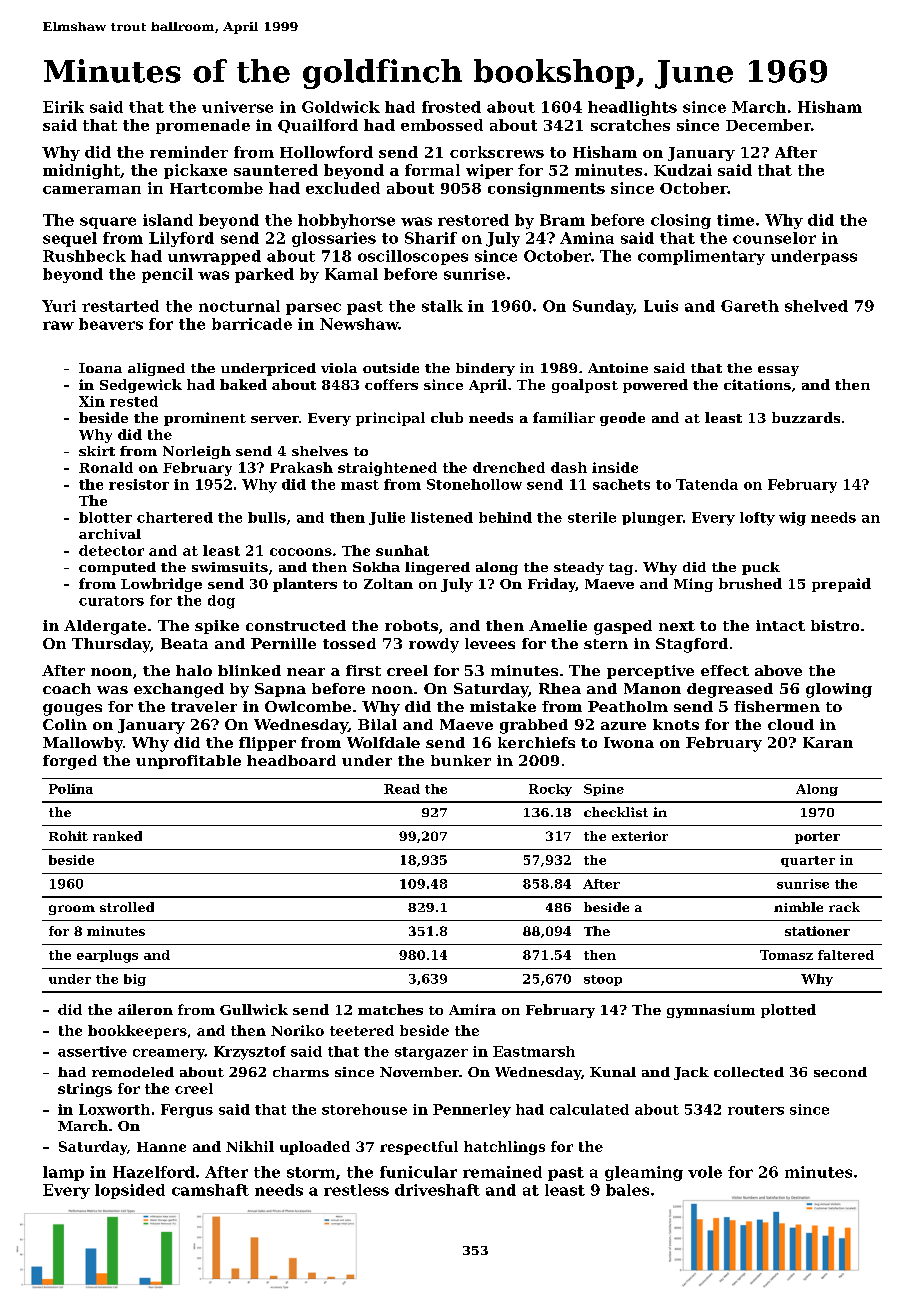  What do you see at coordinates (592, 517) in the document?
I see `sterile` at bounding box center [592, 517].
